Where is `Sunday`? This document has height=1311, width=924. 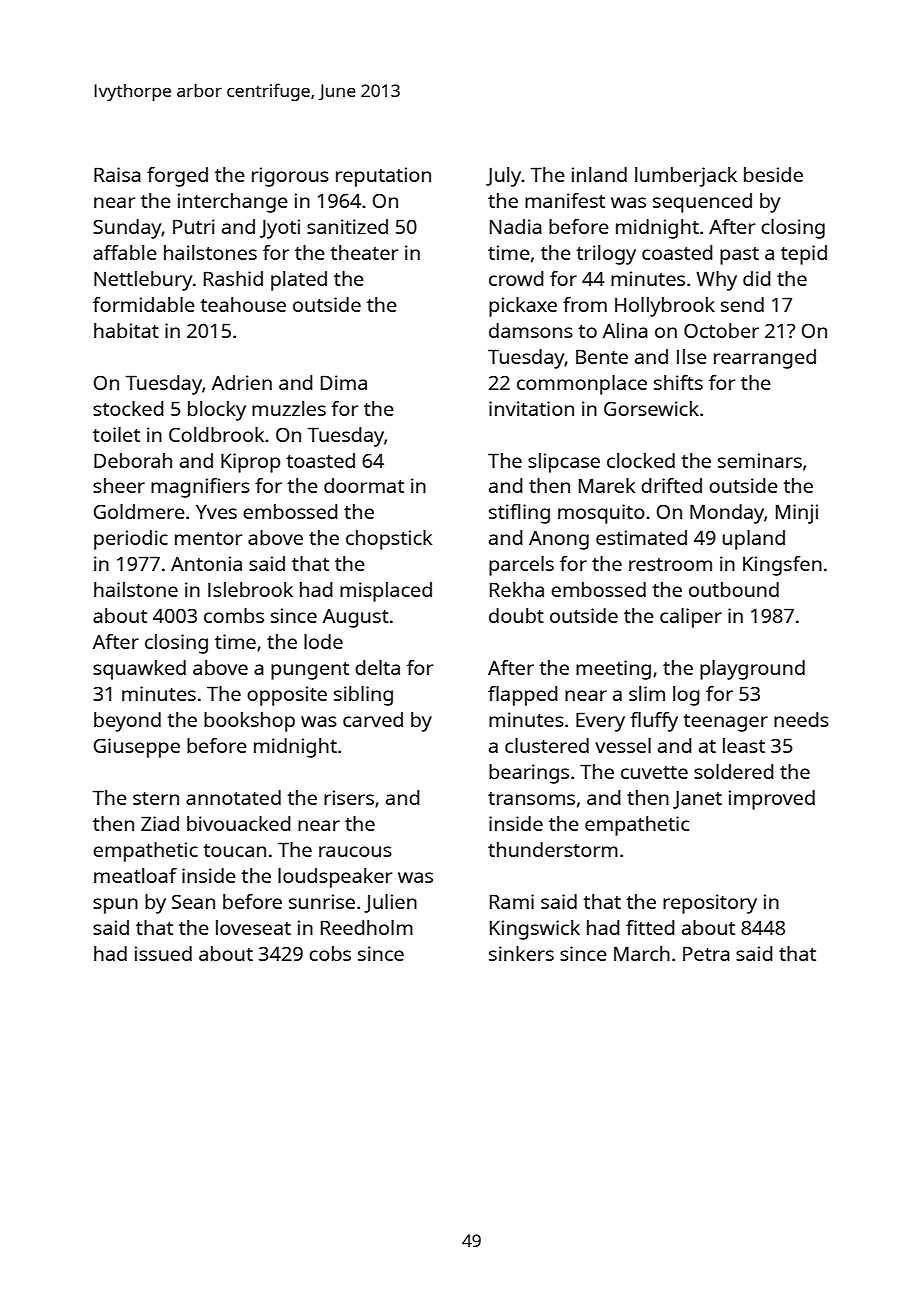
Sunday is located at coordinates (127, 229).
